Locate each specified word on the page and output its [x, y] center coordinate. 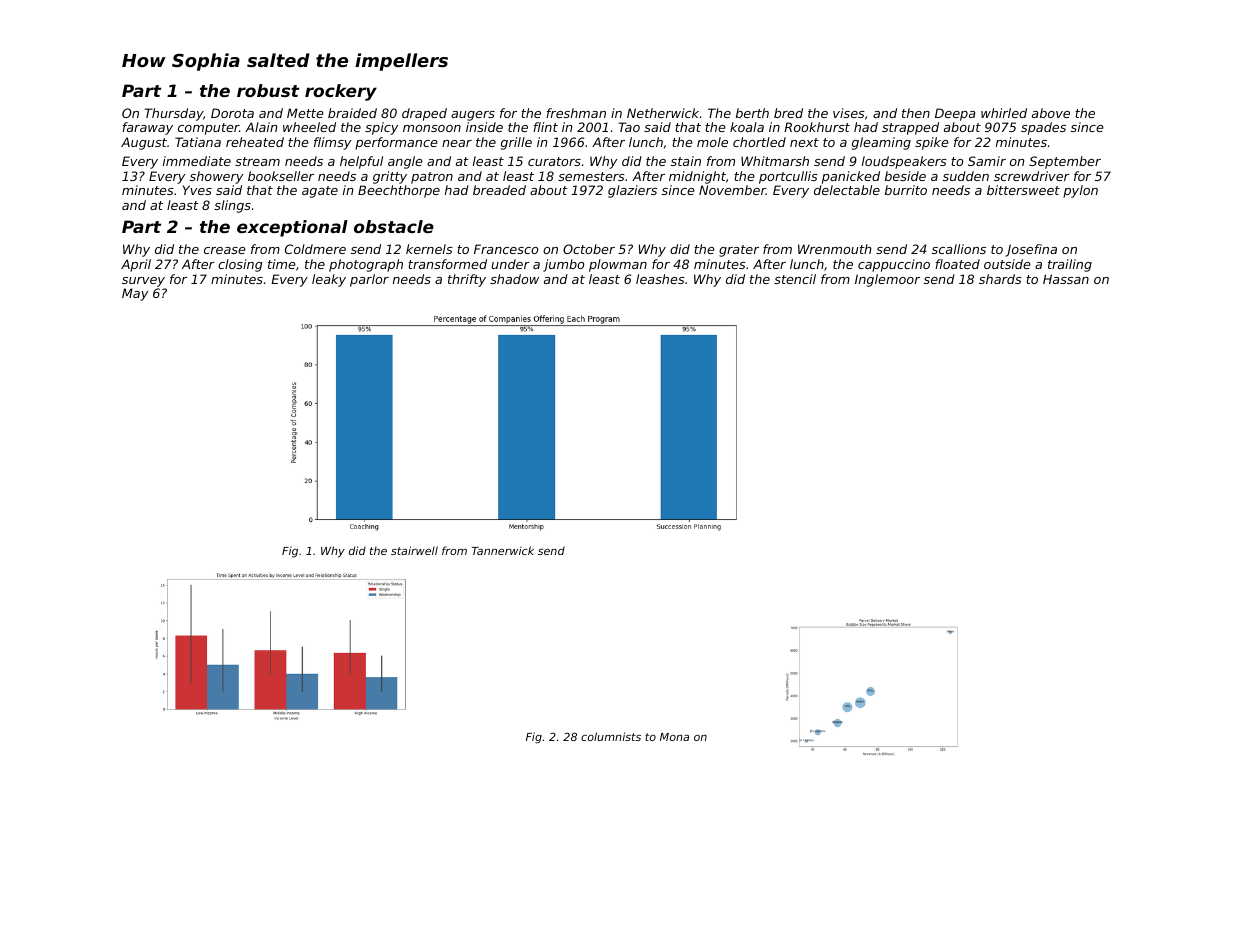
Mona [674, 737]
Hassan [1066, 279]
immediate [197, 161]
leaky [329, 280]
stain [686, 161]
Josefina [1031, 250]
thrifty [467, 280]
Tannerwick [503, 550]
